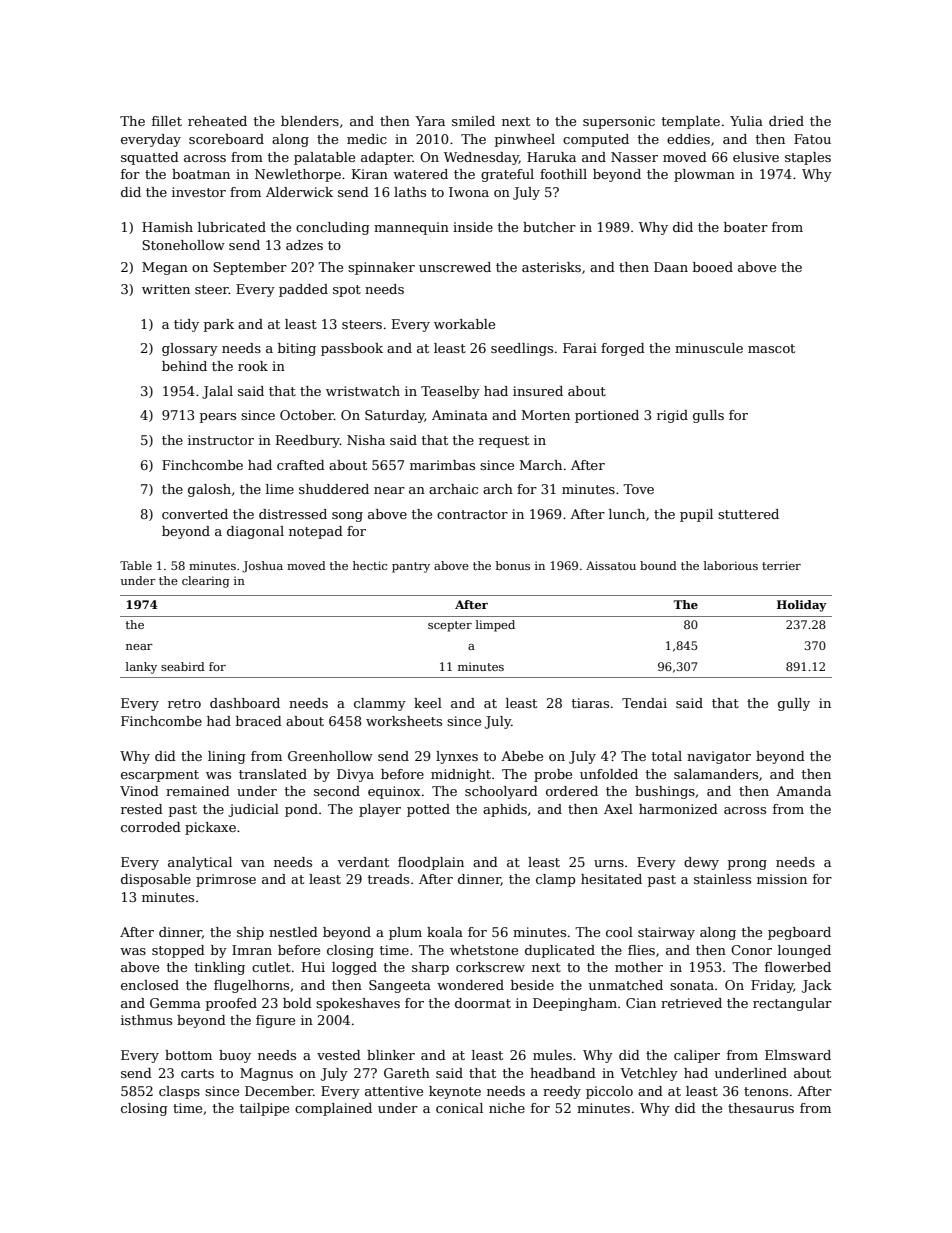  What do you see at coordinates (354, 968) in the page?
I see `logged` at bounding box center [354, 968].
